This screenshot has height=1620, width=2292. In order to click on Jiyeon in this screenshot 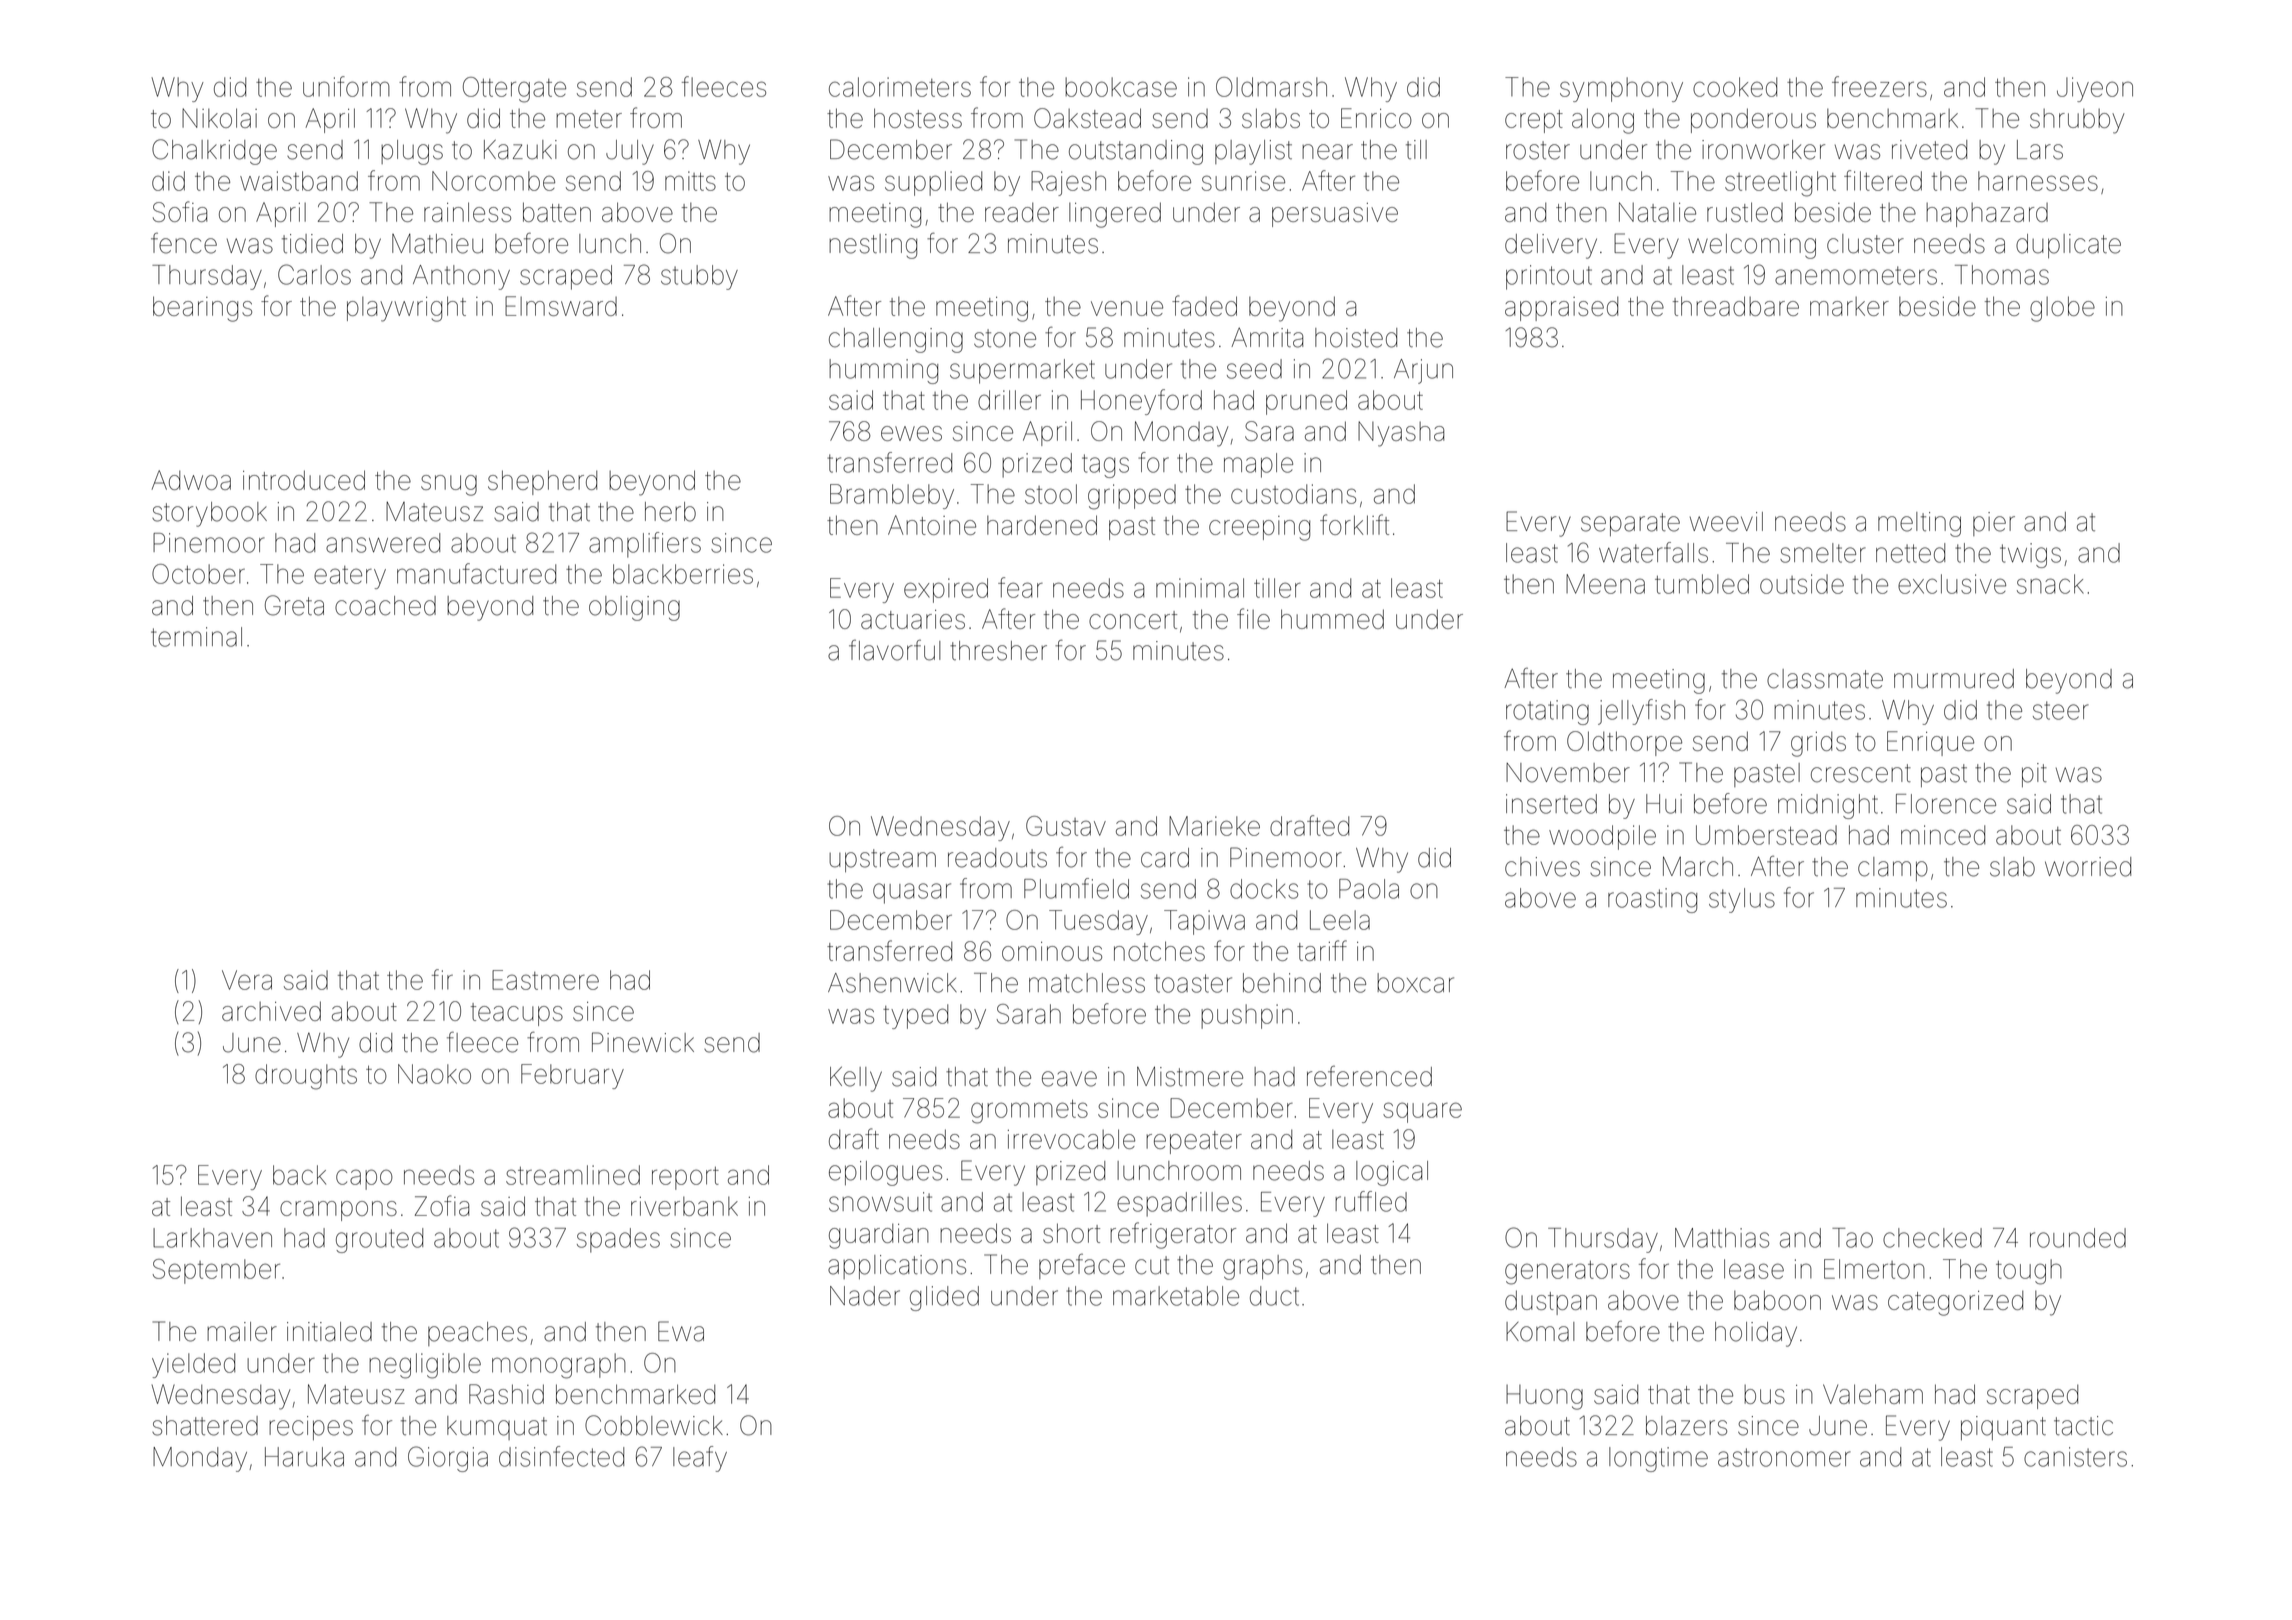, I will do `click(2095, 89)`.
